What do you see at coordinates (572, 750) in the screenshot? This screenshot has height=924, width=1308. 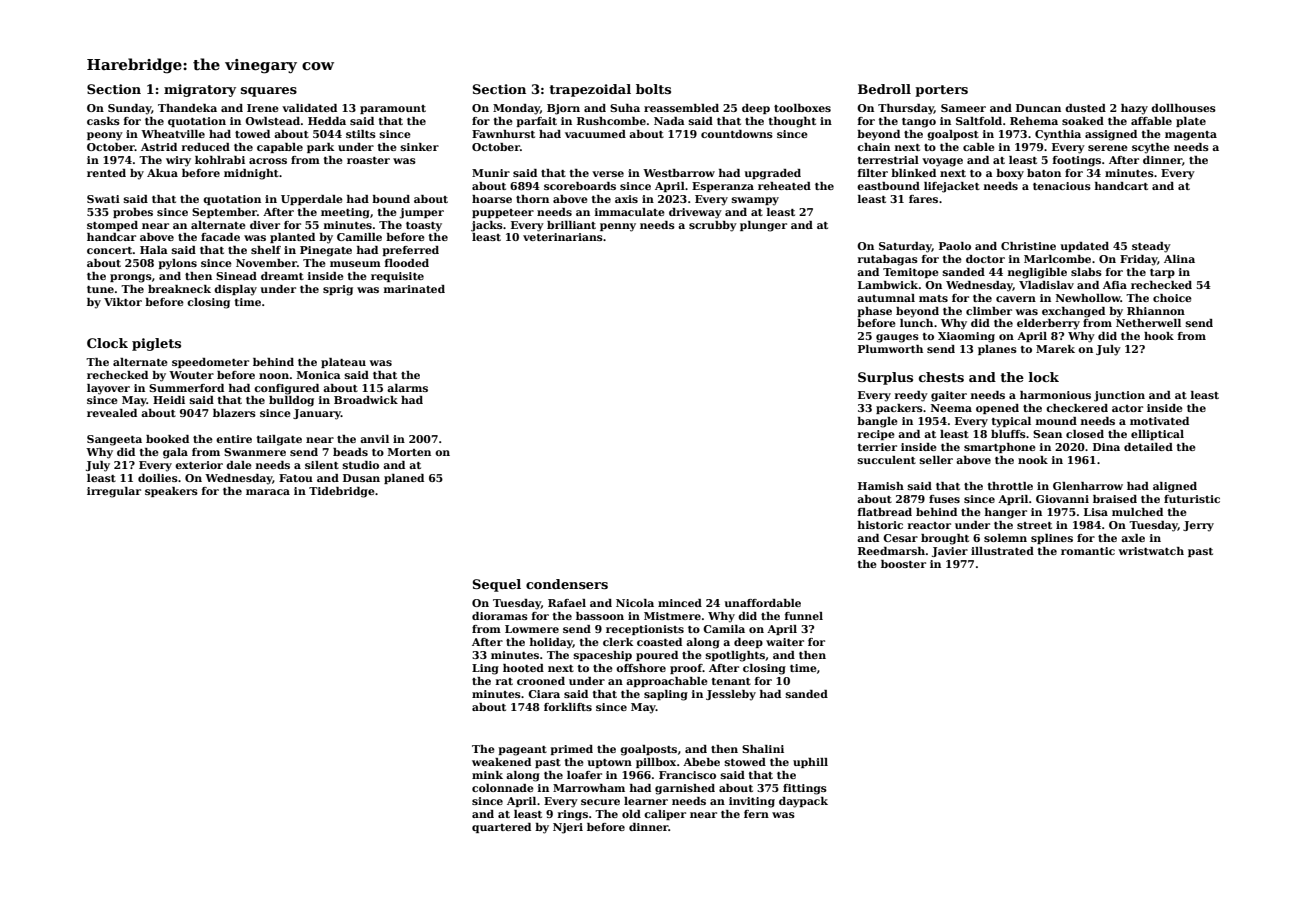 I see `primed` at bounding box center [572, 750].
